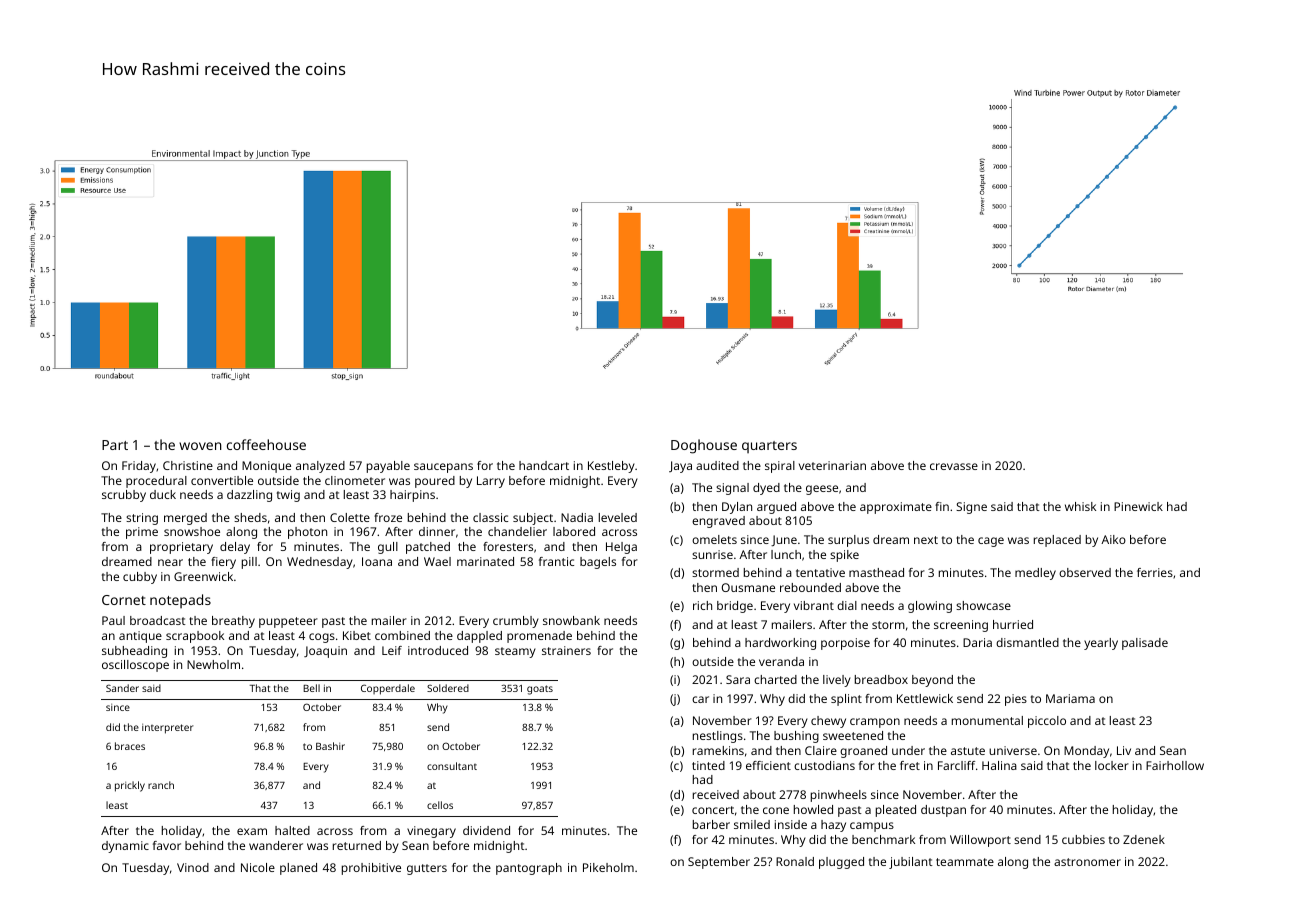 This image has height=924, width=1308. Describe the element at coordinates (704, 446) in the image. I see `Doghouse` at that location.
